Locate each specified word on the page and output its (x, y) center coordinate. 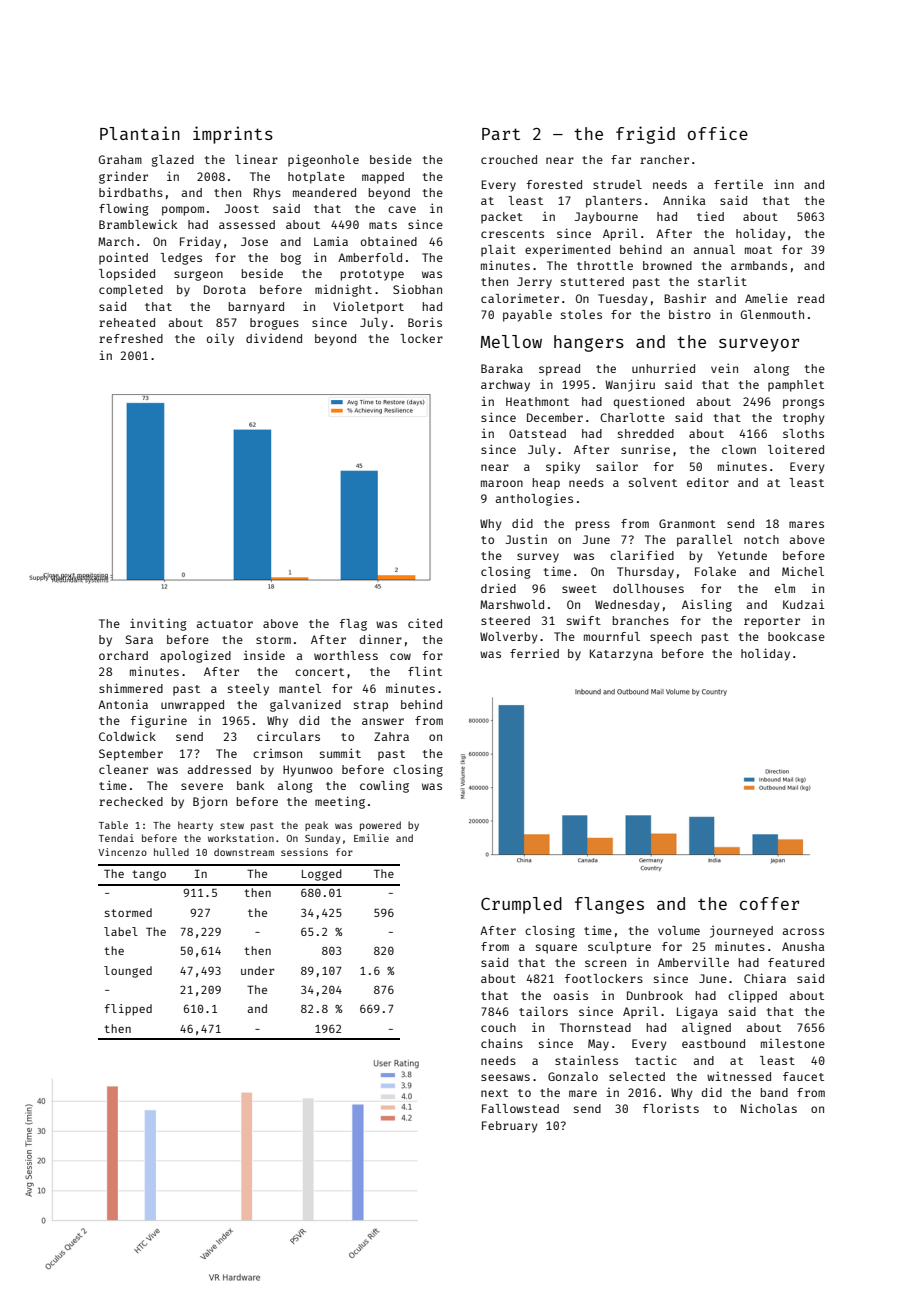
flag (353, 625)
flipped (128, 1010)
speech (671, 638)
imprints (233, 135)
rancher (664, 159)
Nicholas (769, 1108)
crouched (509, 159)
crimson (277, 753)
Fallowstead (520, 1108)
